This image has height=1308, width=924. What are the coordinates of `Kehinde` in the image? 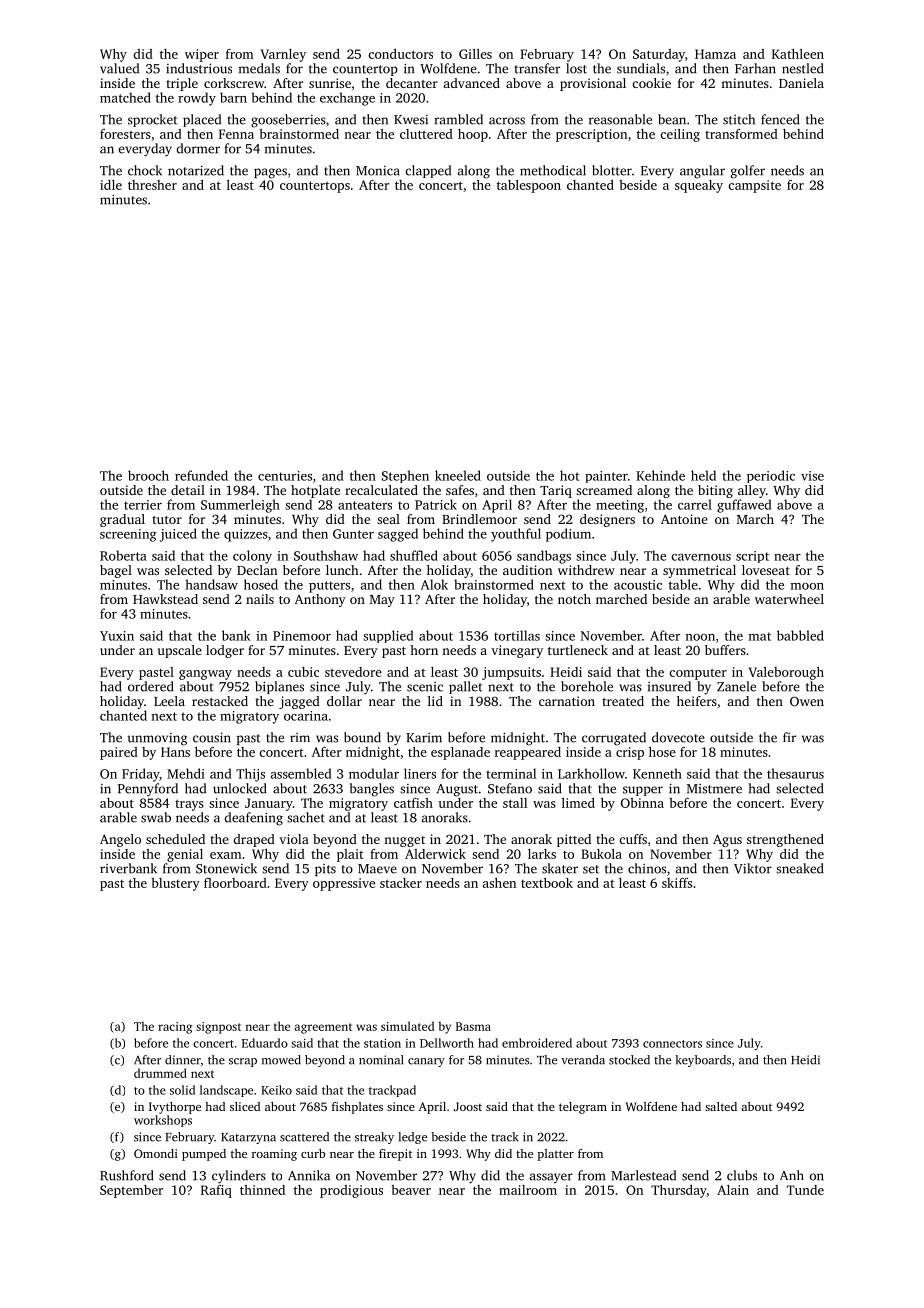 It's located at (660, 475).
